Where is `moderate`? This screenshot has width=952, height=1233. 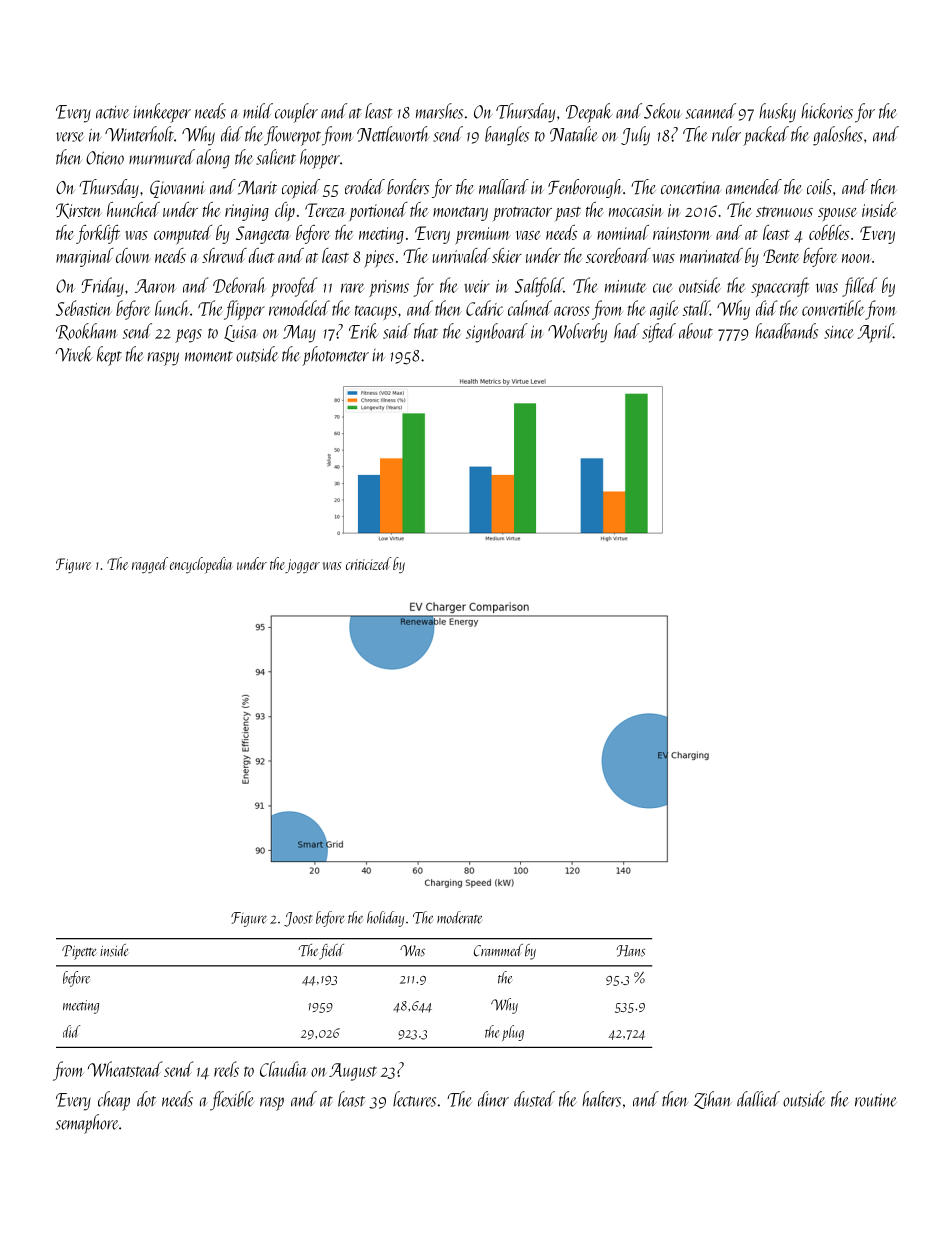
moderate is located at coordinates (459, 917).
